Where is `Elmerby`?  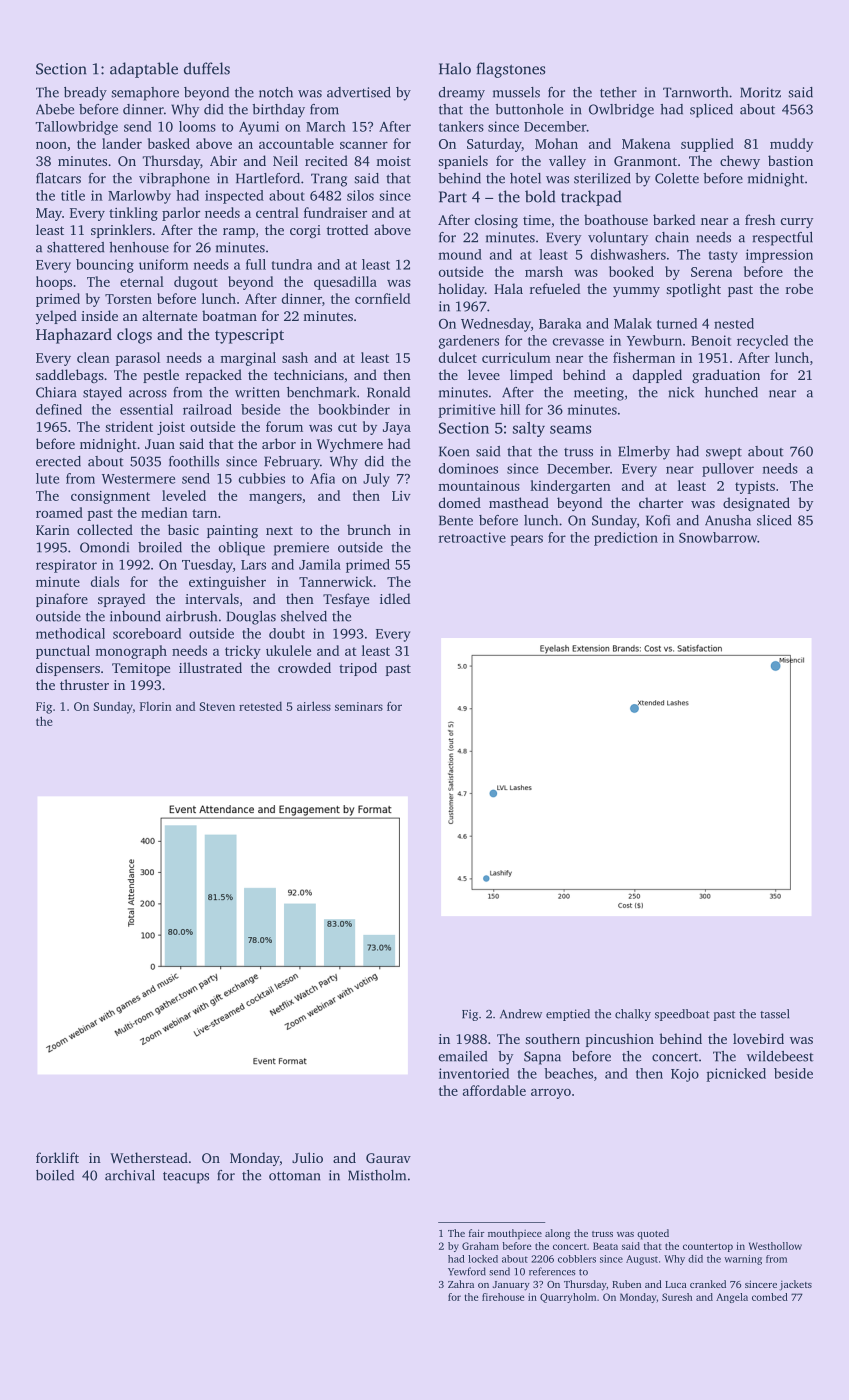 Elmerby is located at coordinates (644, 453).
